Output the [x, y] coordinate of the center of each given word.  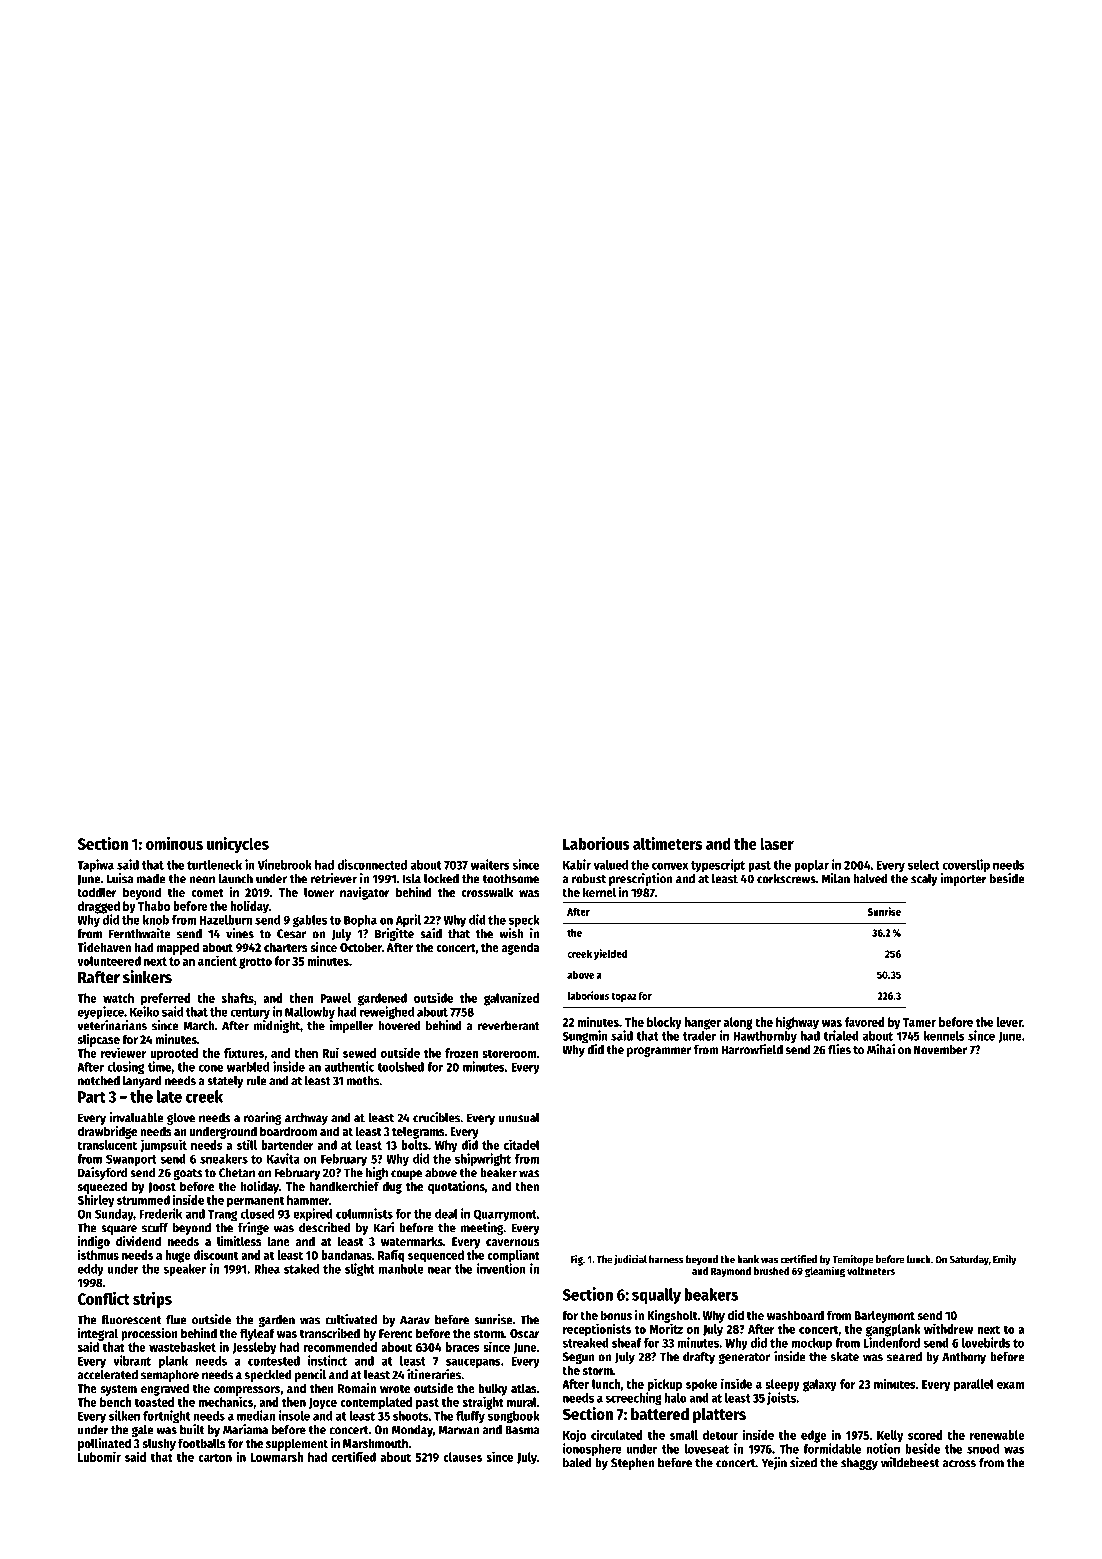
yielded [610, 954]
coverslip [966, 865]
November [940, 1050]
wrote [395, 1389]
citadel [522, 1144]
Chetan [237, 1173]
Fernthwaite [140, 933]
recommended [340, 1347]
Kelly [890, 1436]
